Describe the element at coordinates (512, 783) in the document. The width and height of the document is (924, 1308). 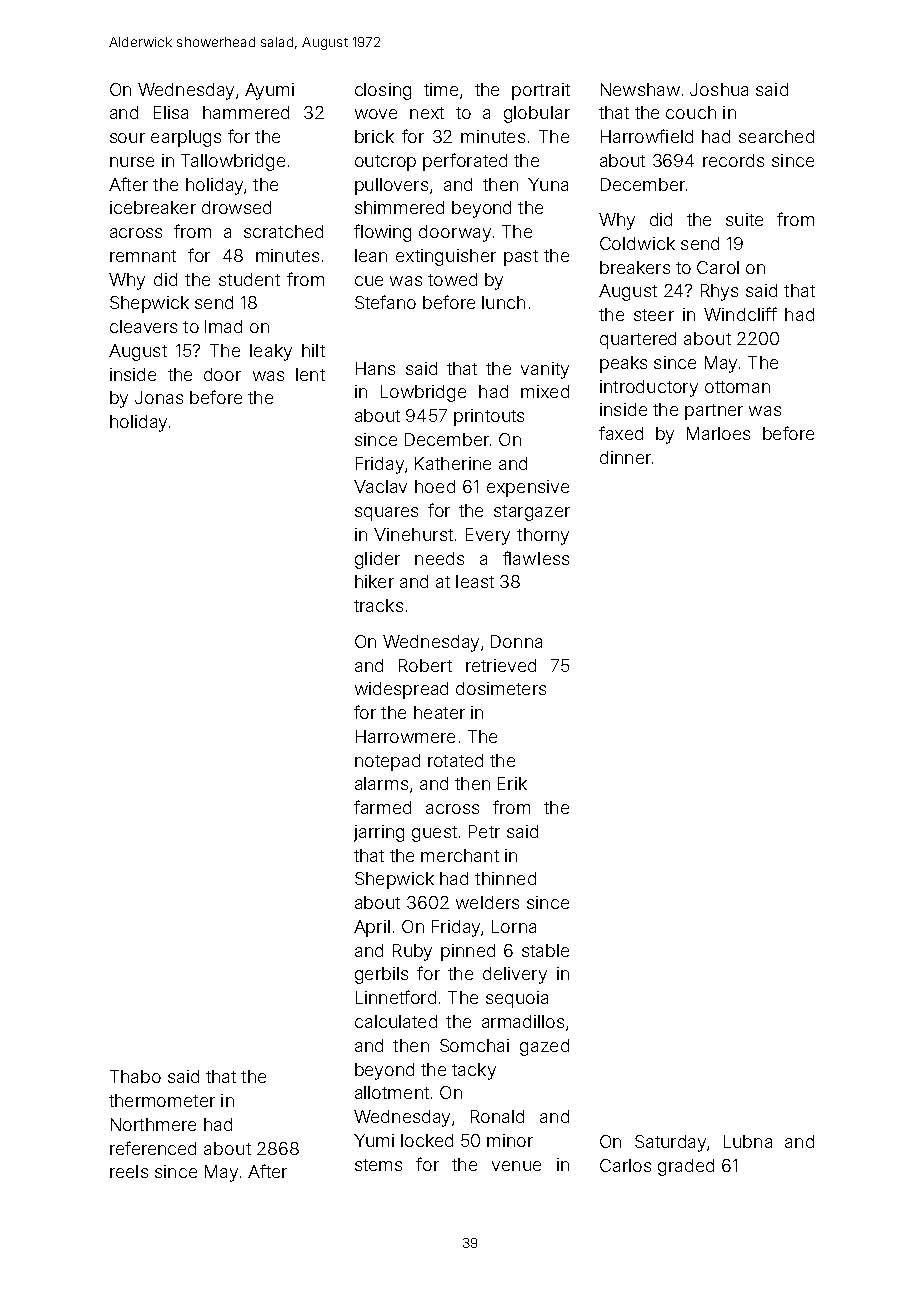
I see `Erik` at that location.
